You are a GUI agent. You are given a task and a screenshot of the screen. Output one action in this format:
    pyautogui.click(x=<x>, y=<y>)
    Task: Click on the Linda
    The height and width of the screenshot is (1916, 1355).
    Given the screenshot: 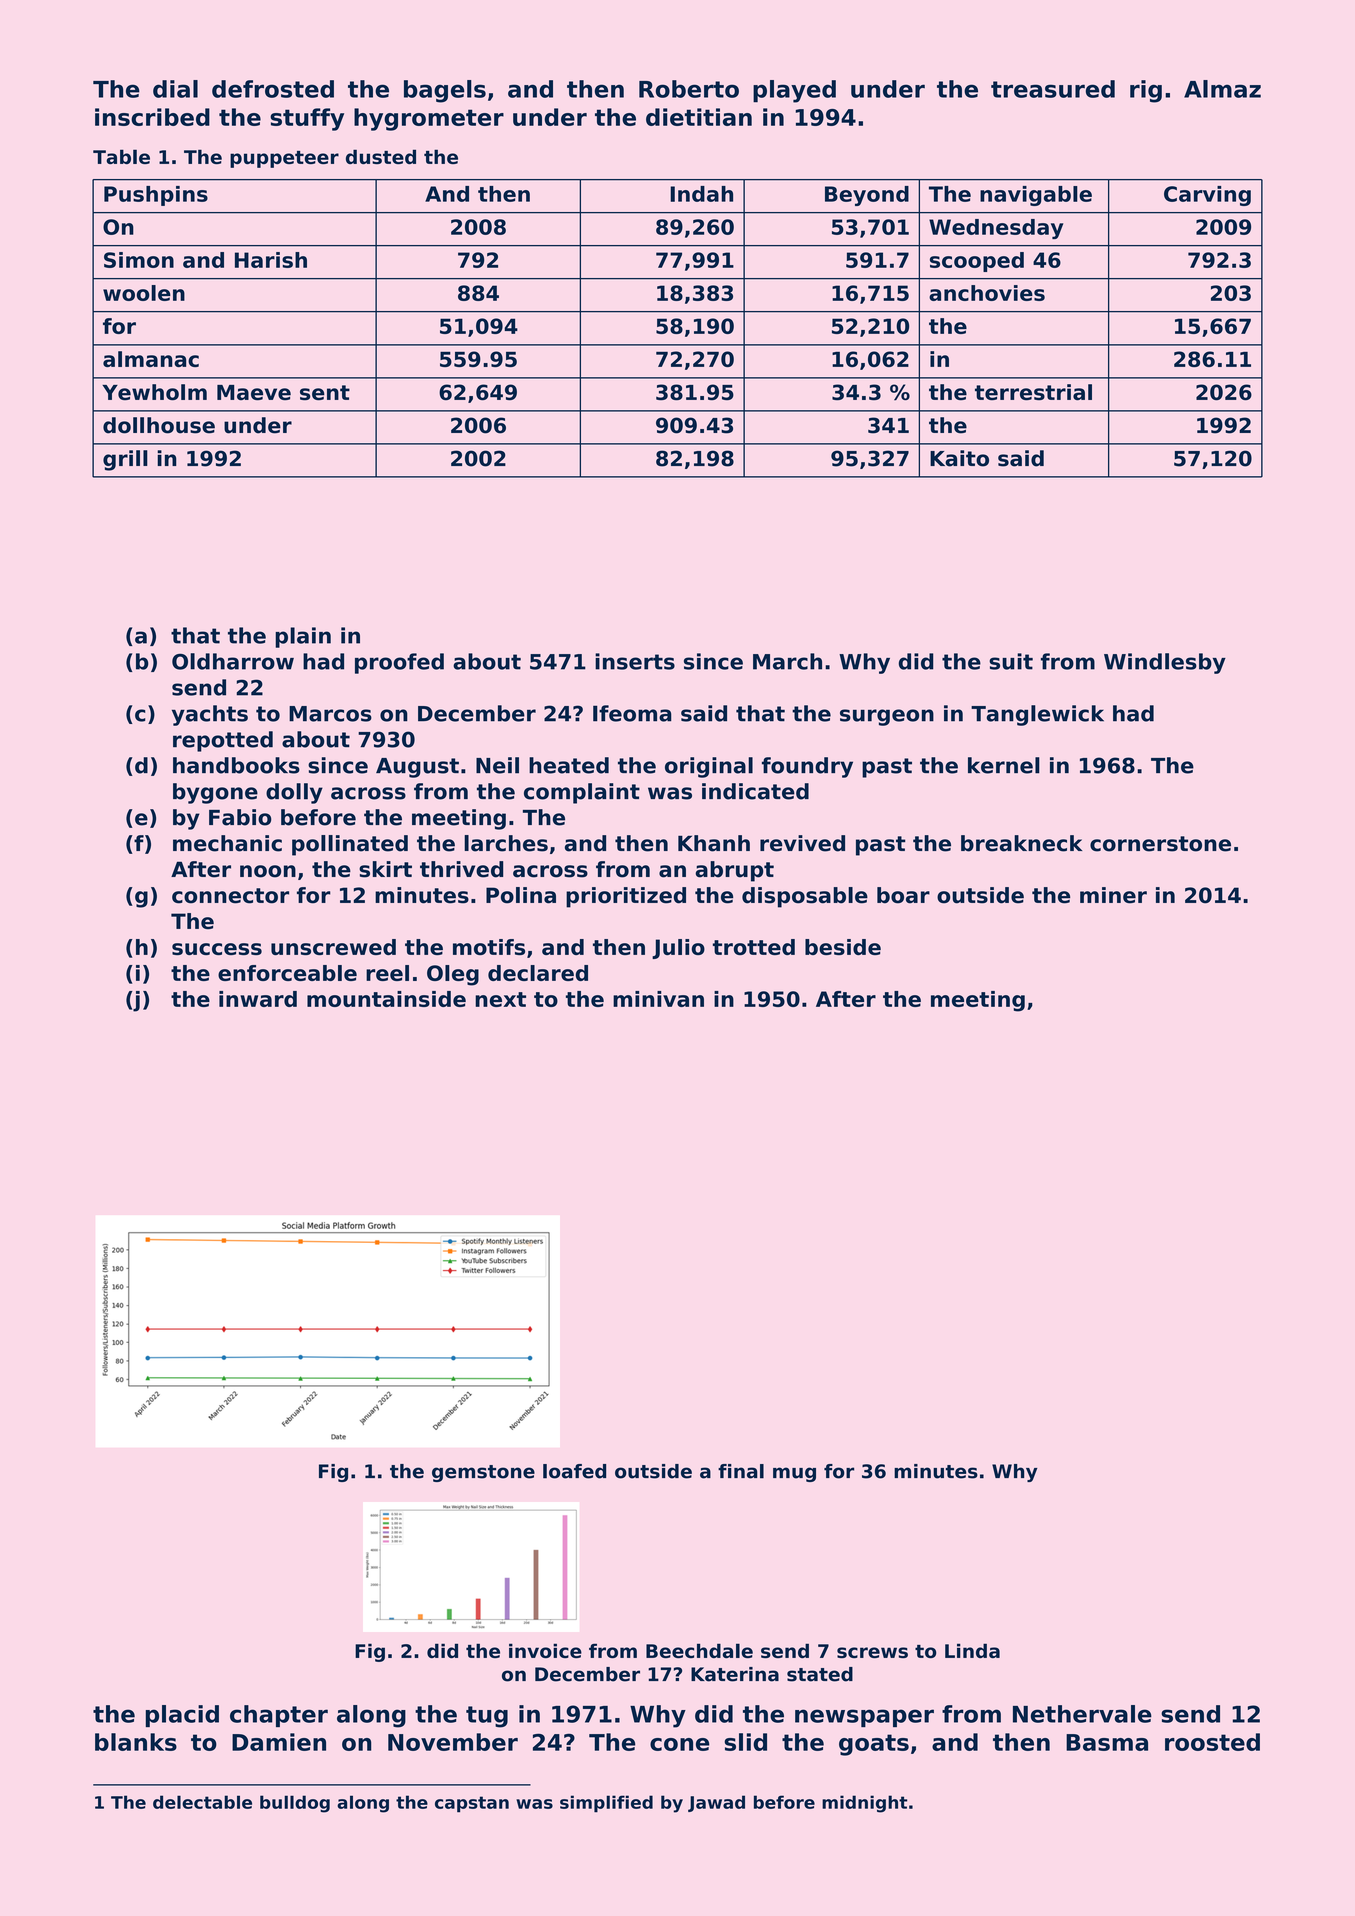 What is the action you would take?
    pyautogui.click(x=972, y=1650)
